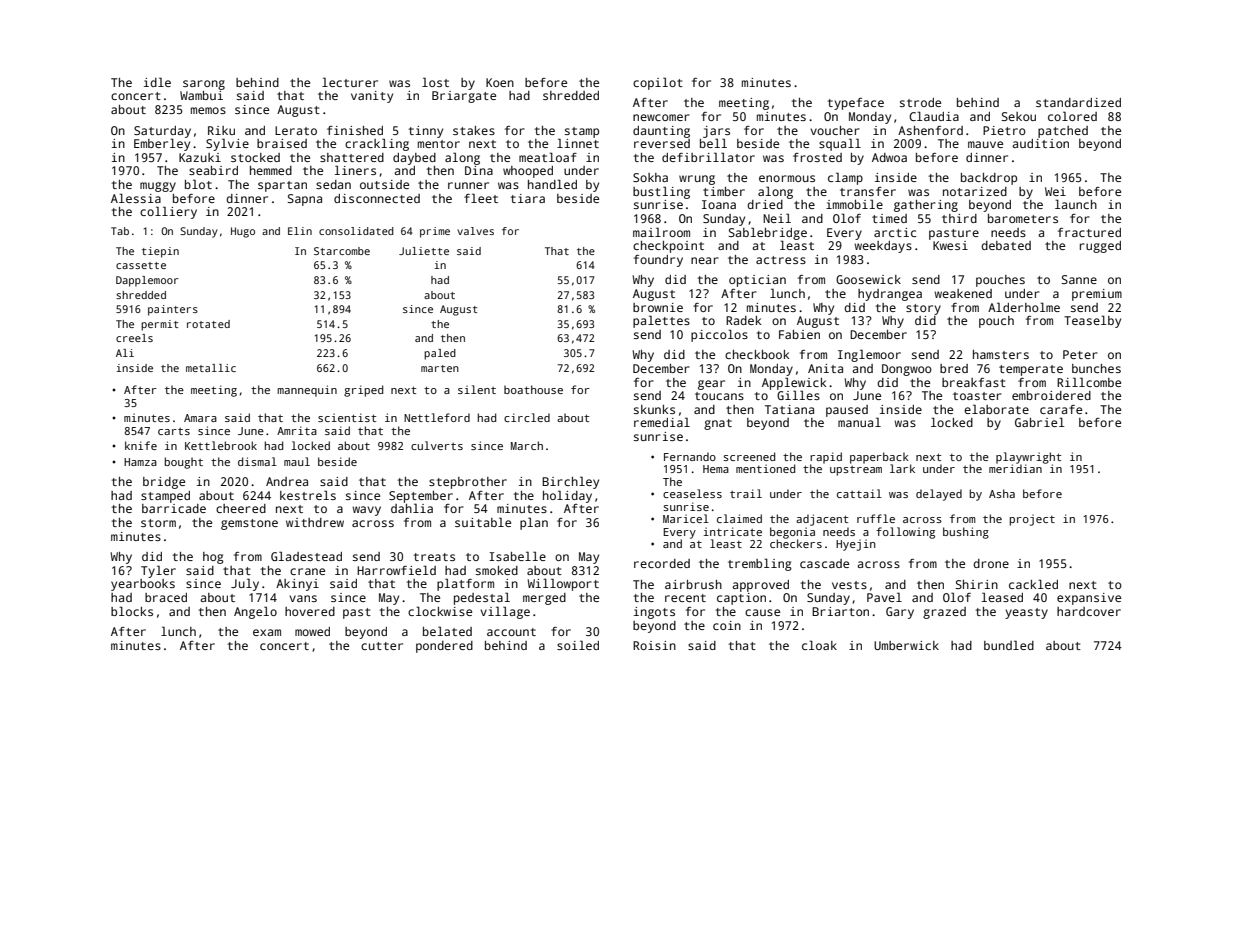 Image resolution: width=1233 pixels, height=952 pixels. What do you see at coordinates (889, 218) in the screenshot?
I see `timed` at bounding box center [889, 218].
